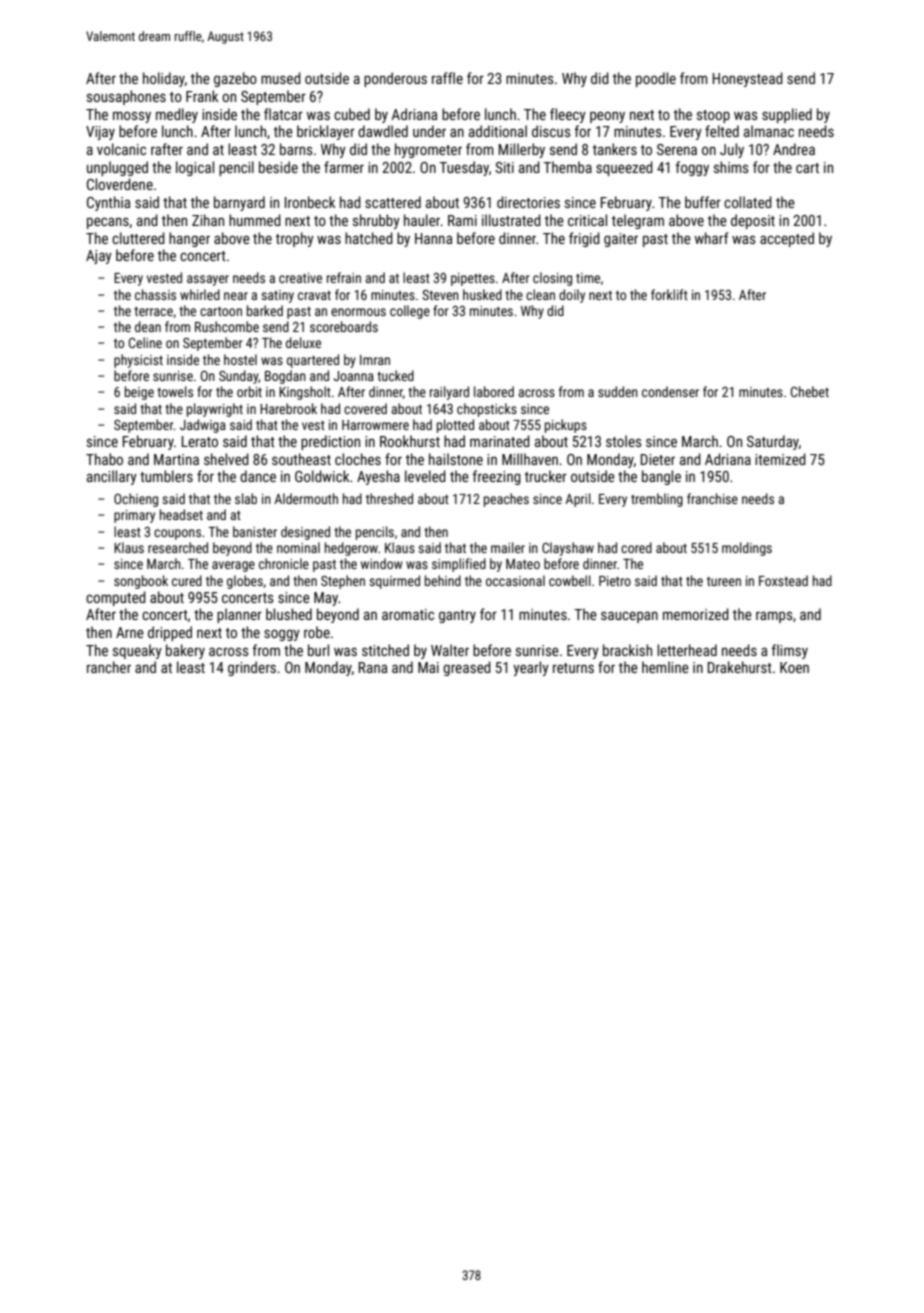 The width and height of the screenshot is (924, 1313). Describe the element at coordinates (810, 391) in the screenshot. I see `Chebet` at that location.
